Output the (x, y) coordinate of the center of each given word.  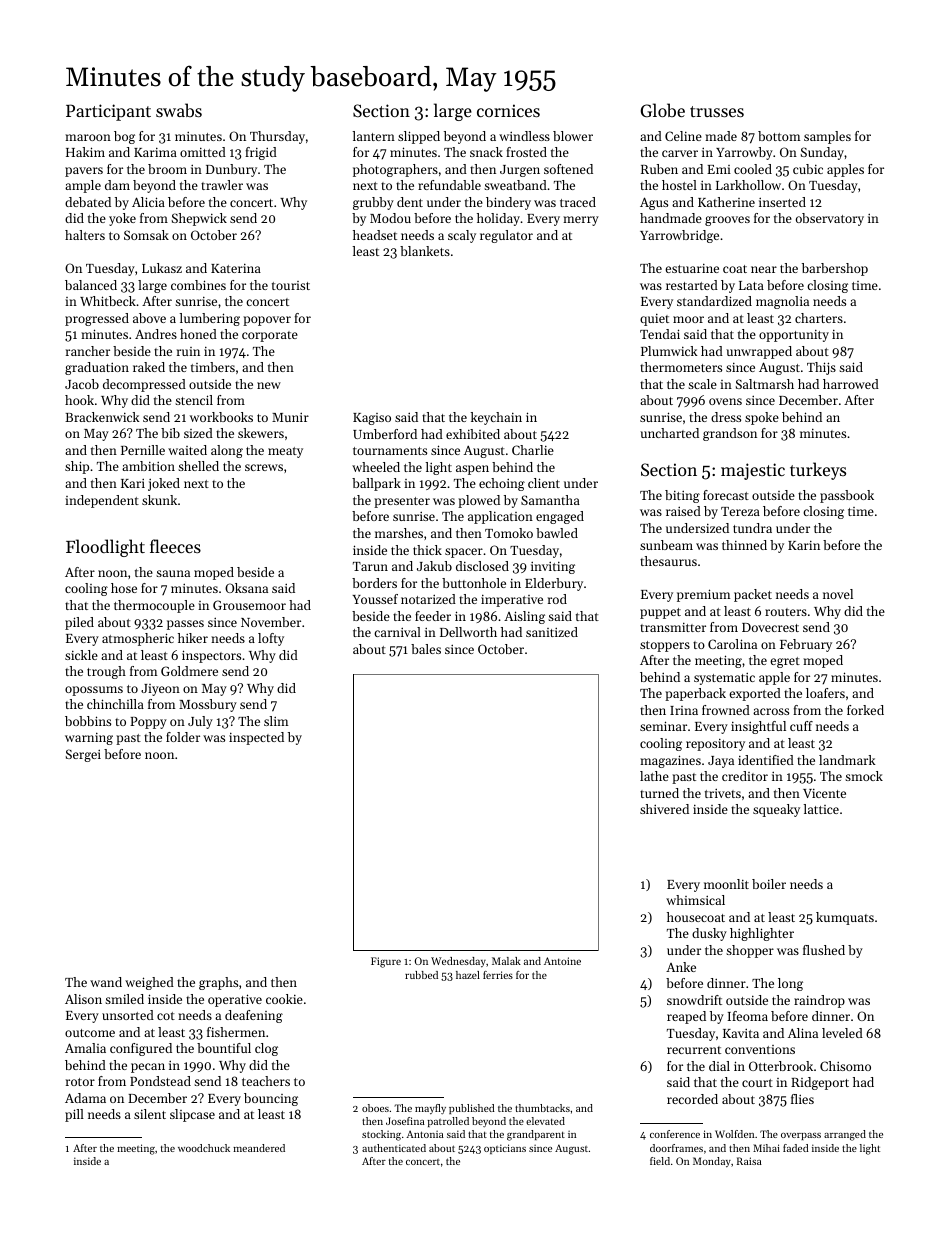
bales (426, 649)
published (472, 1109)
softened (568, 169)
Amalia (85, 1048)
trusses (717, 111)
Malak (506, 961)
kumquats (845, 918)
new (269, 385)
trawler (222, 185)
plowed (479, 501)
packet (753, 595)
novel (838, 594)
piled (79, 623)
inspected (256, 738)
